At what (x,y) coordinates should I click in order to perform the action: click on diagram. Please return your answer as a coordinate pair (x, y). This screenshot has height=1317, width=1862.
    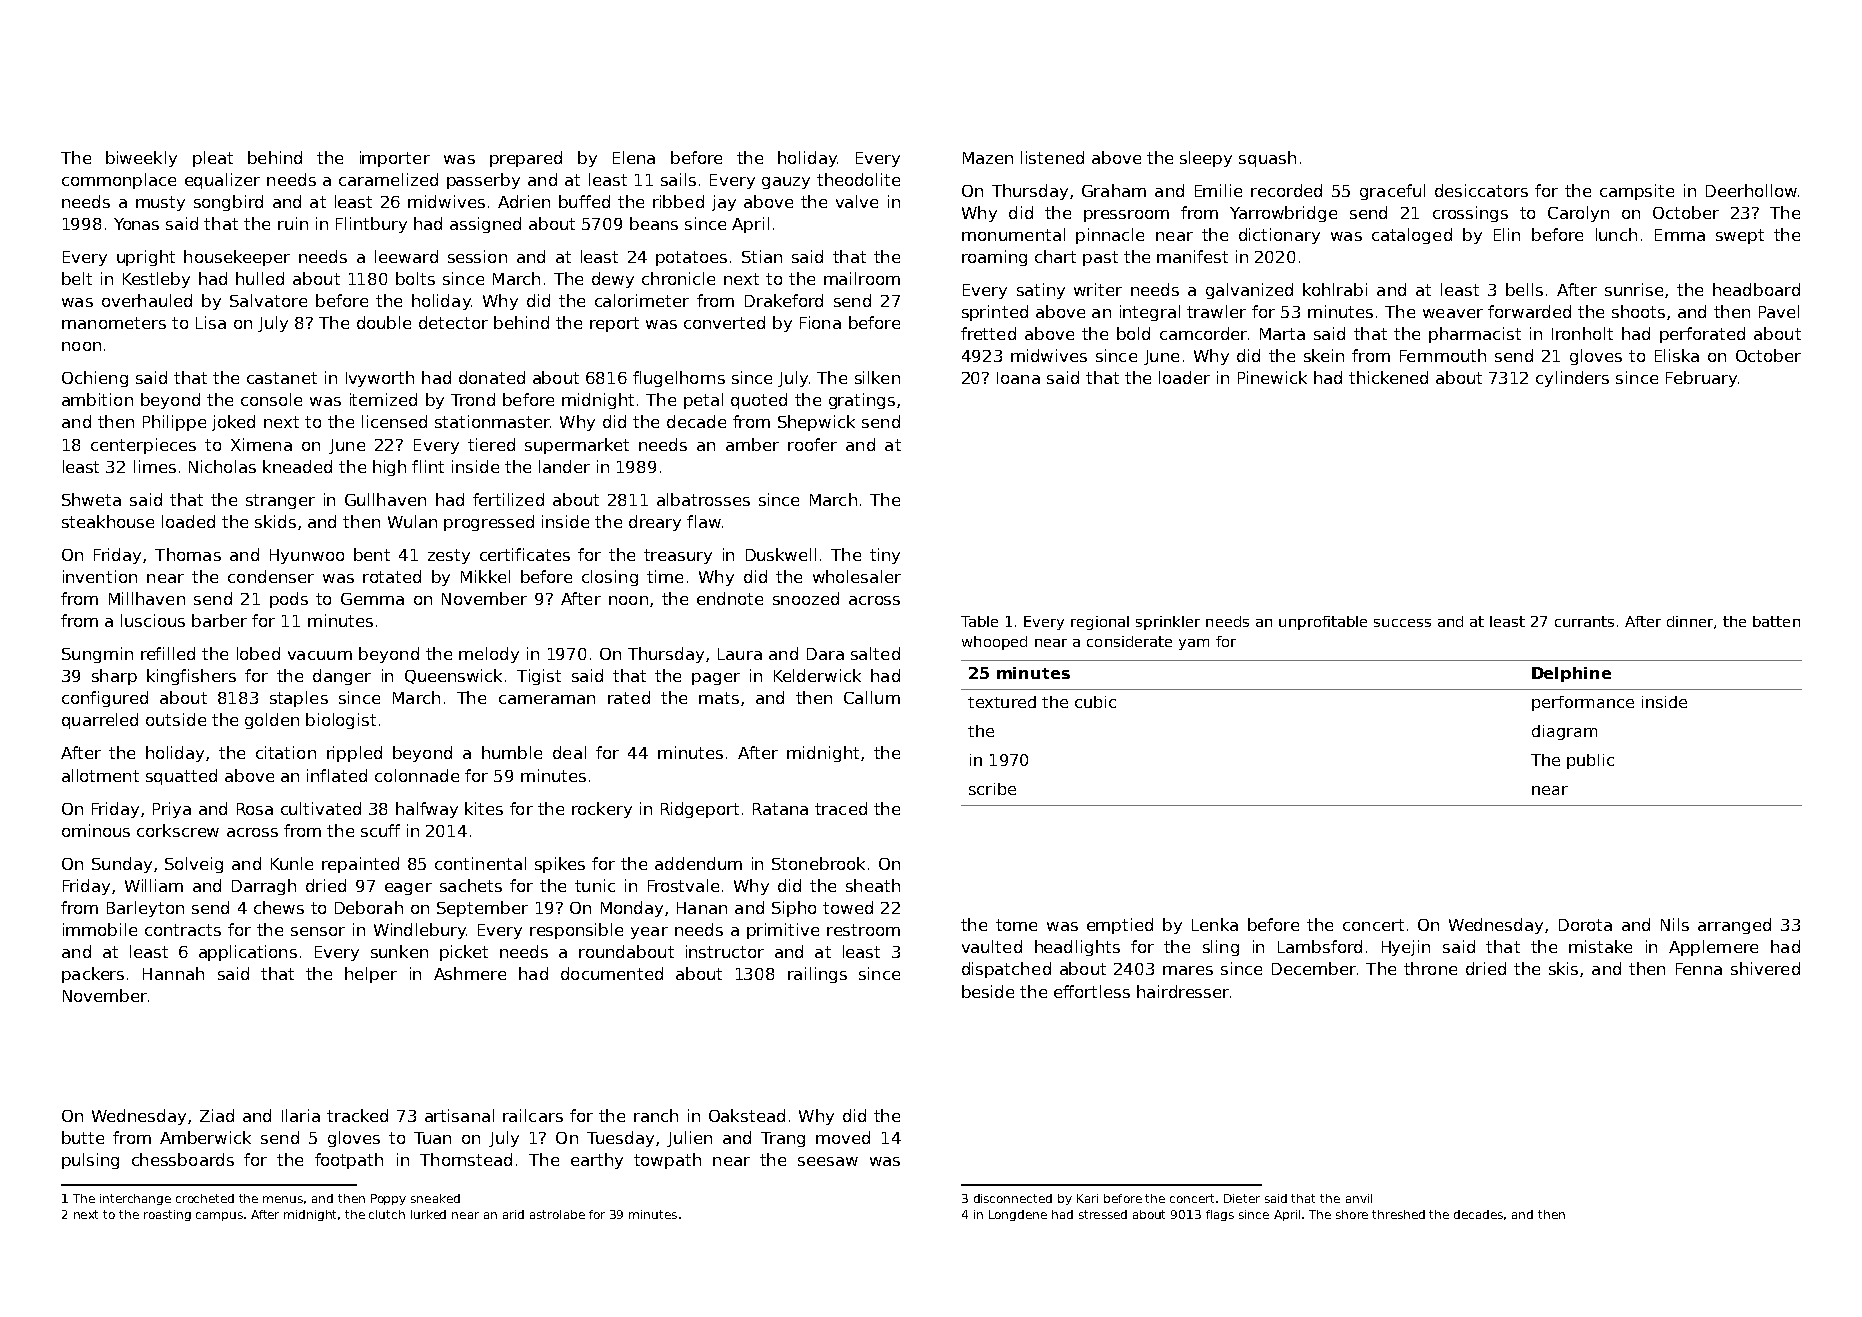
    Looking at the image, I should click on (1564, 732).
